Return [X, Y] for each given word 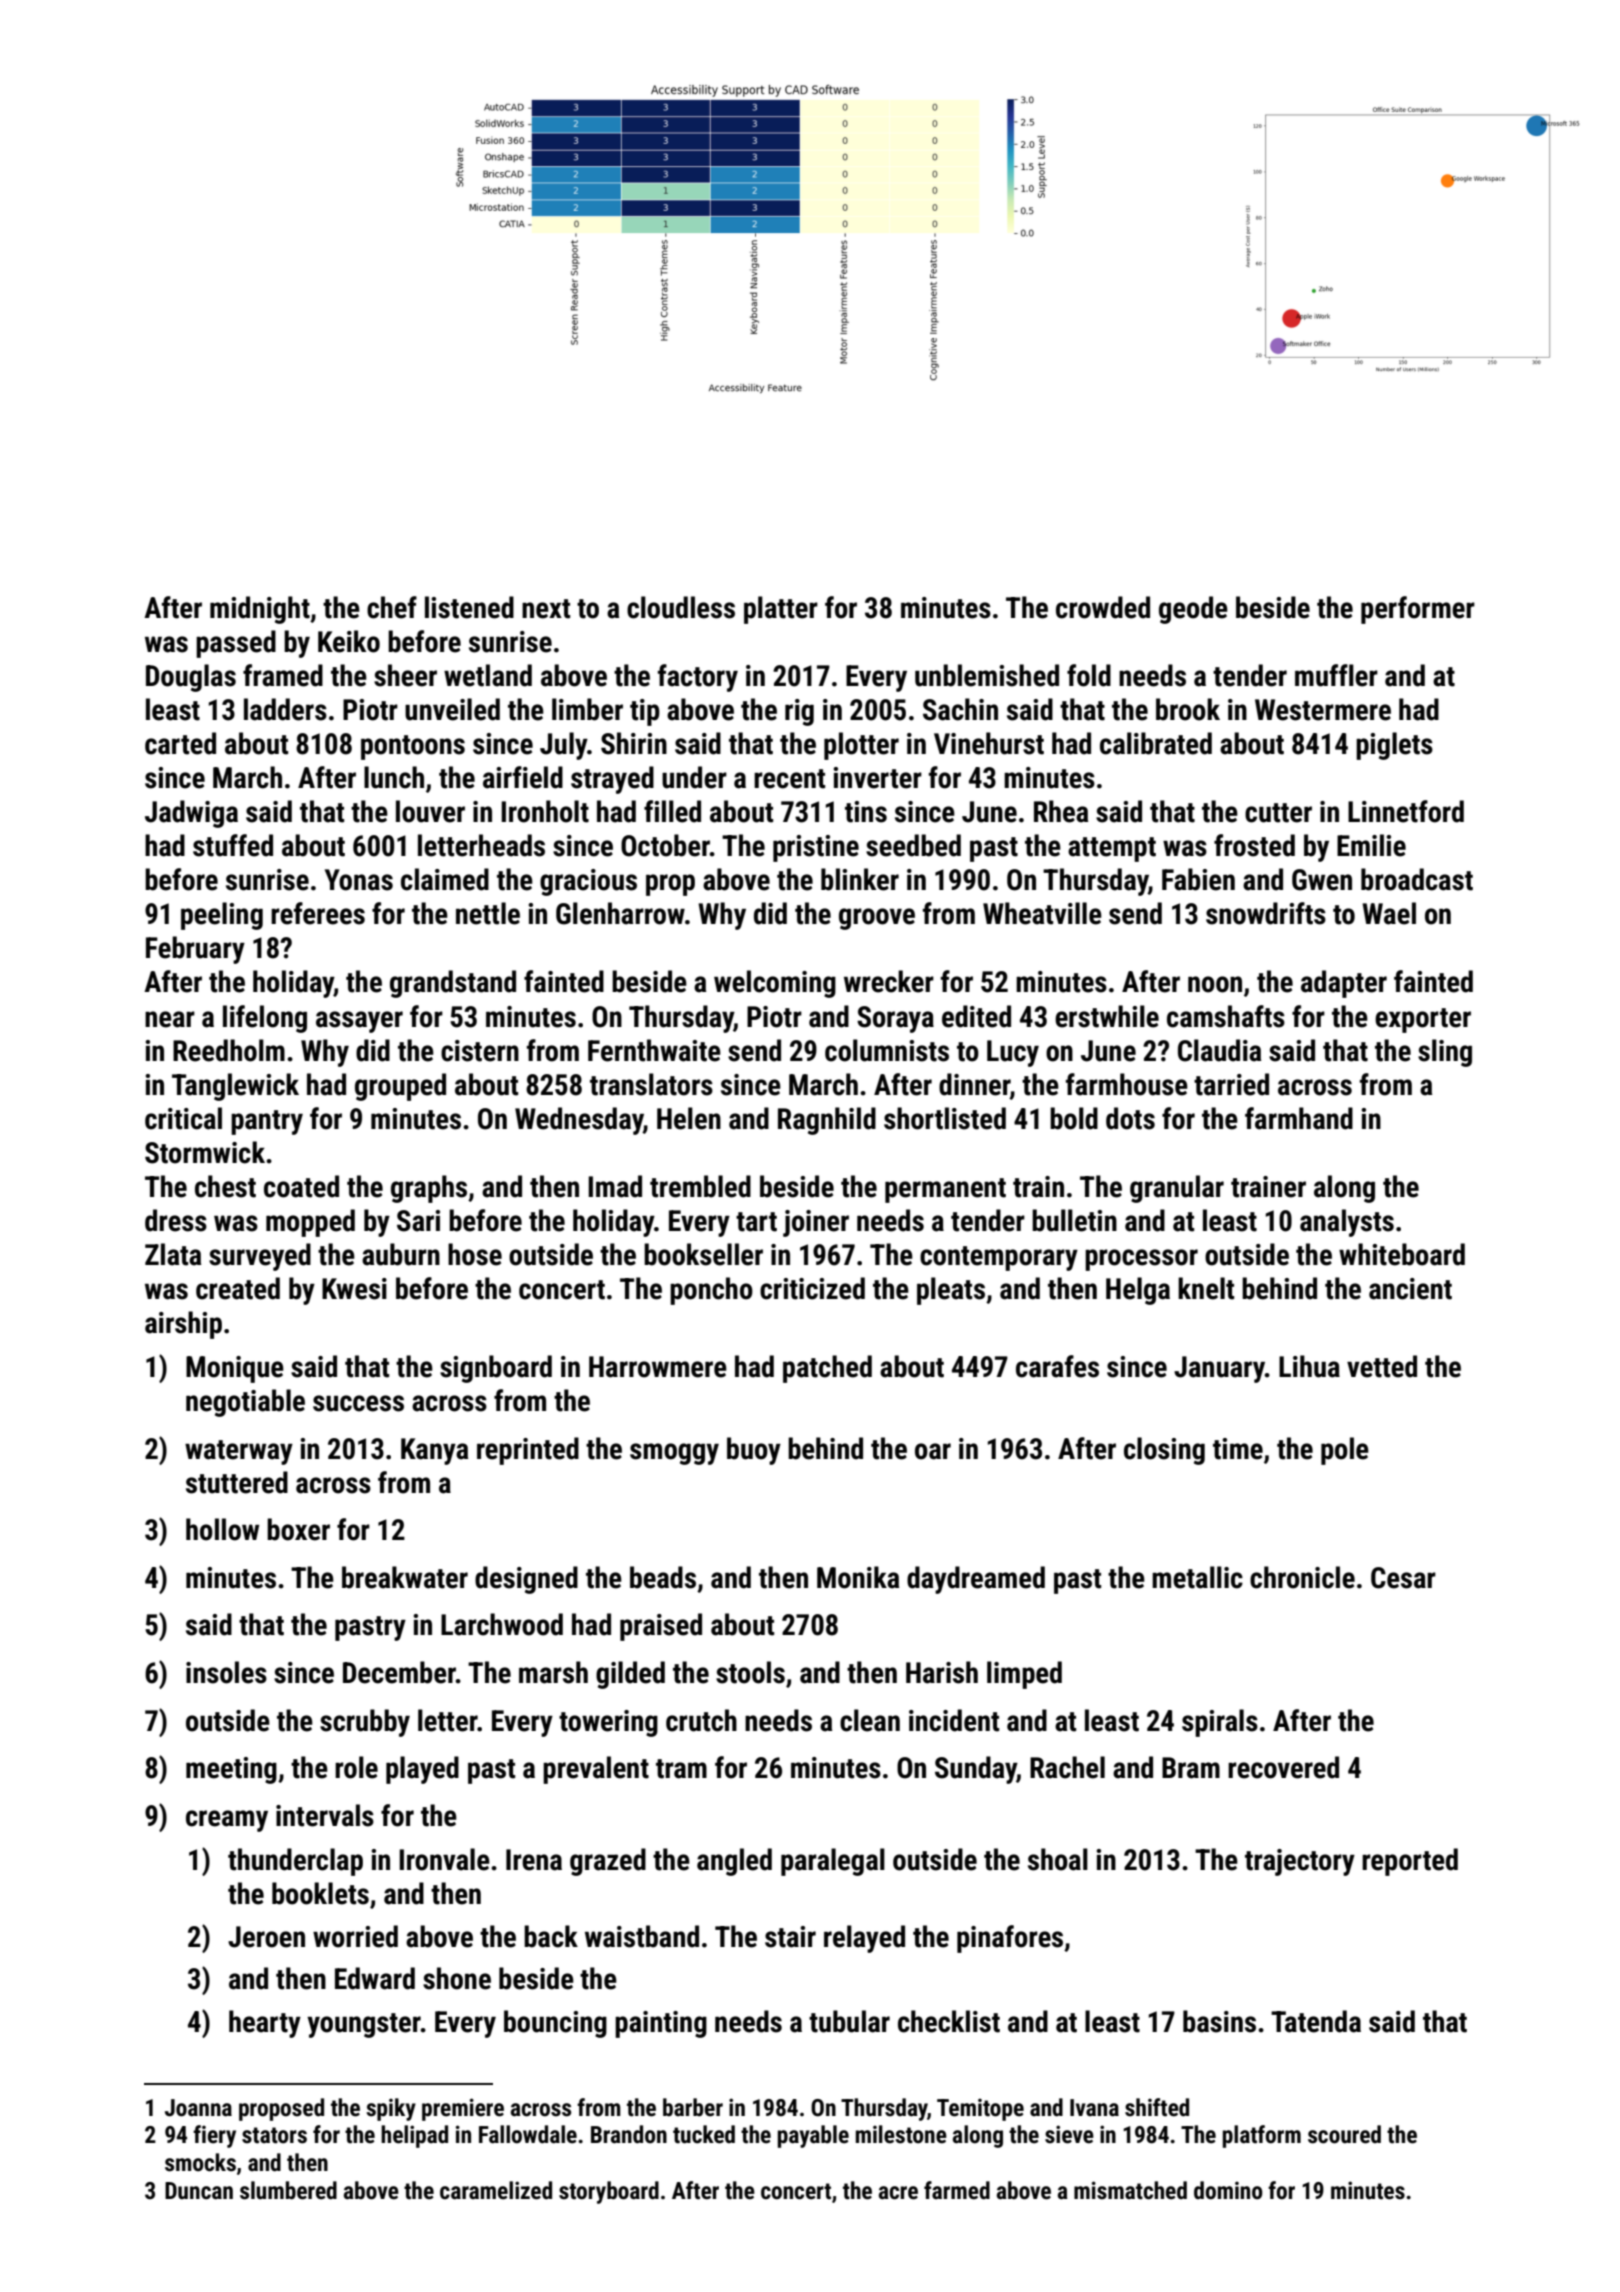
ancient [1410, 1289]
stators [274, 2135]
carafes [1057, 1366]
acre [898, 2193]
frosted [1254, 845]
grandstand [453, 984]
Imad [615, 1186]
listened [469, 607]
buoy [754, 1451]
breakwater [405, 1577]
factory [698, 678]
